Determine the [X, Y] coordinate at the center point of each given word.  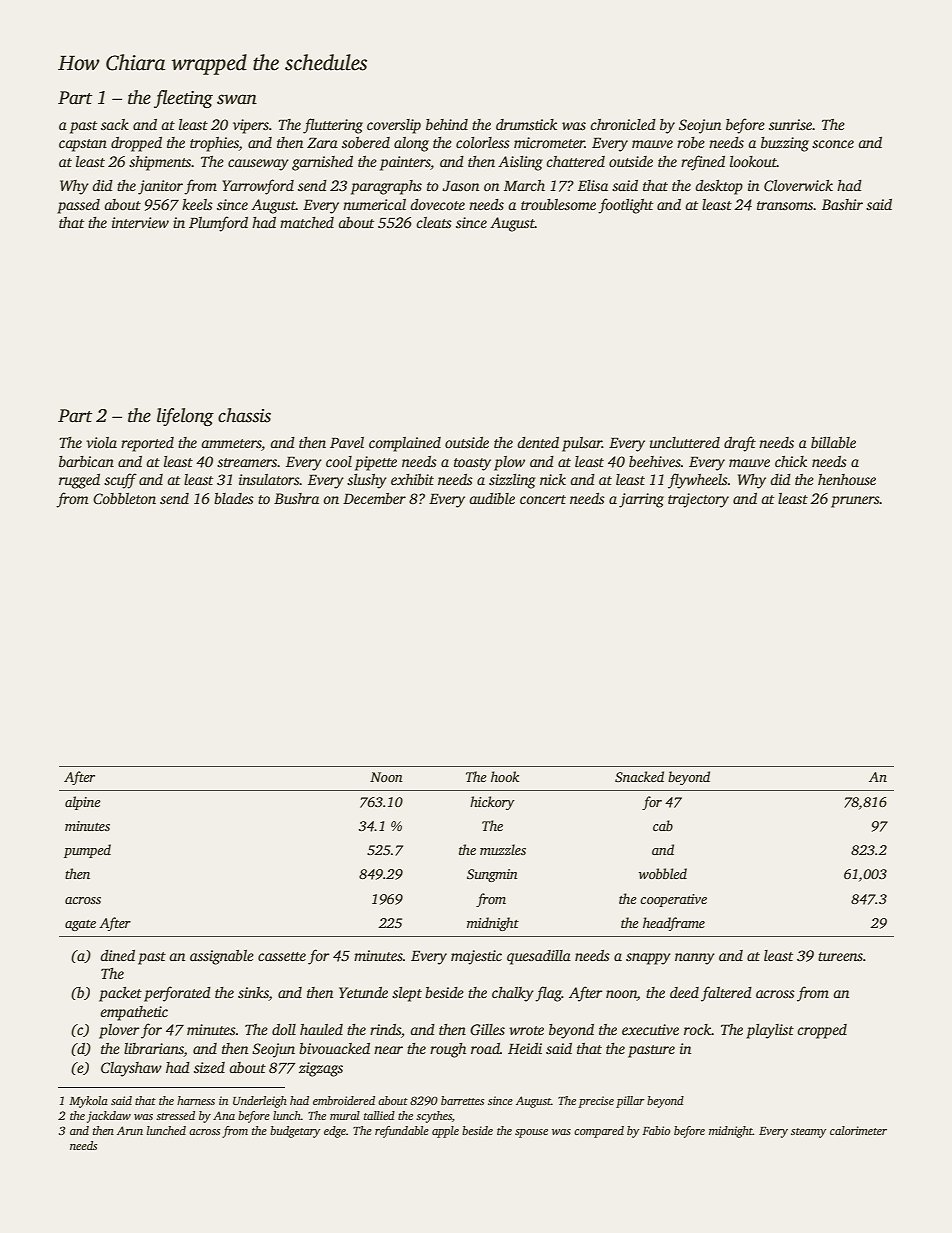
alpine [83, 803]
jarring [641, 500]
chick [791, 461]
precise [596, 1102]
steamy [808, 1133]
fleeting [183, 99]
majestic [476, 957]
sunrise [791, 124]
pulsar [582, 444]
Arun [130, 1130]
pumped [87, 851]
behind [447, 124]
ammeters [231, 443]
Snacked [639, 776]
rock [698, 1029]
